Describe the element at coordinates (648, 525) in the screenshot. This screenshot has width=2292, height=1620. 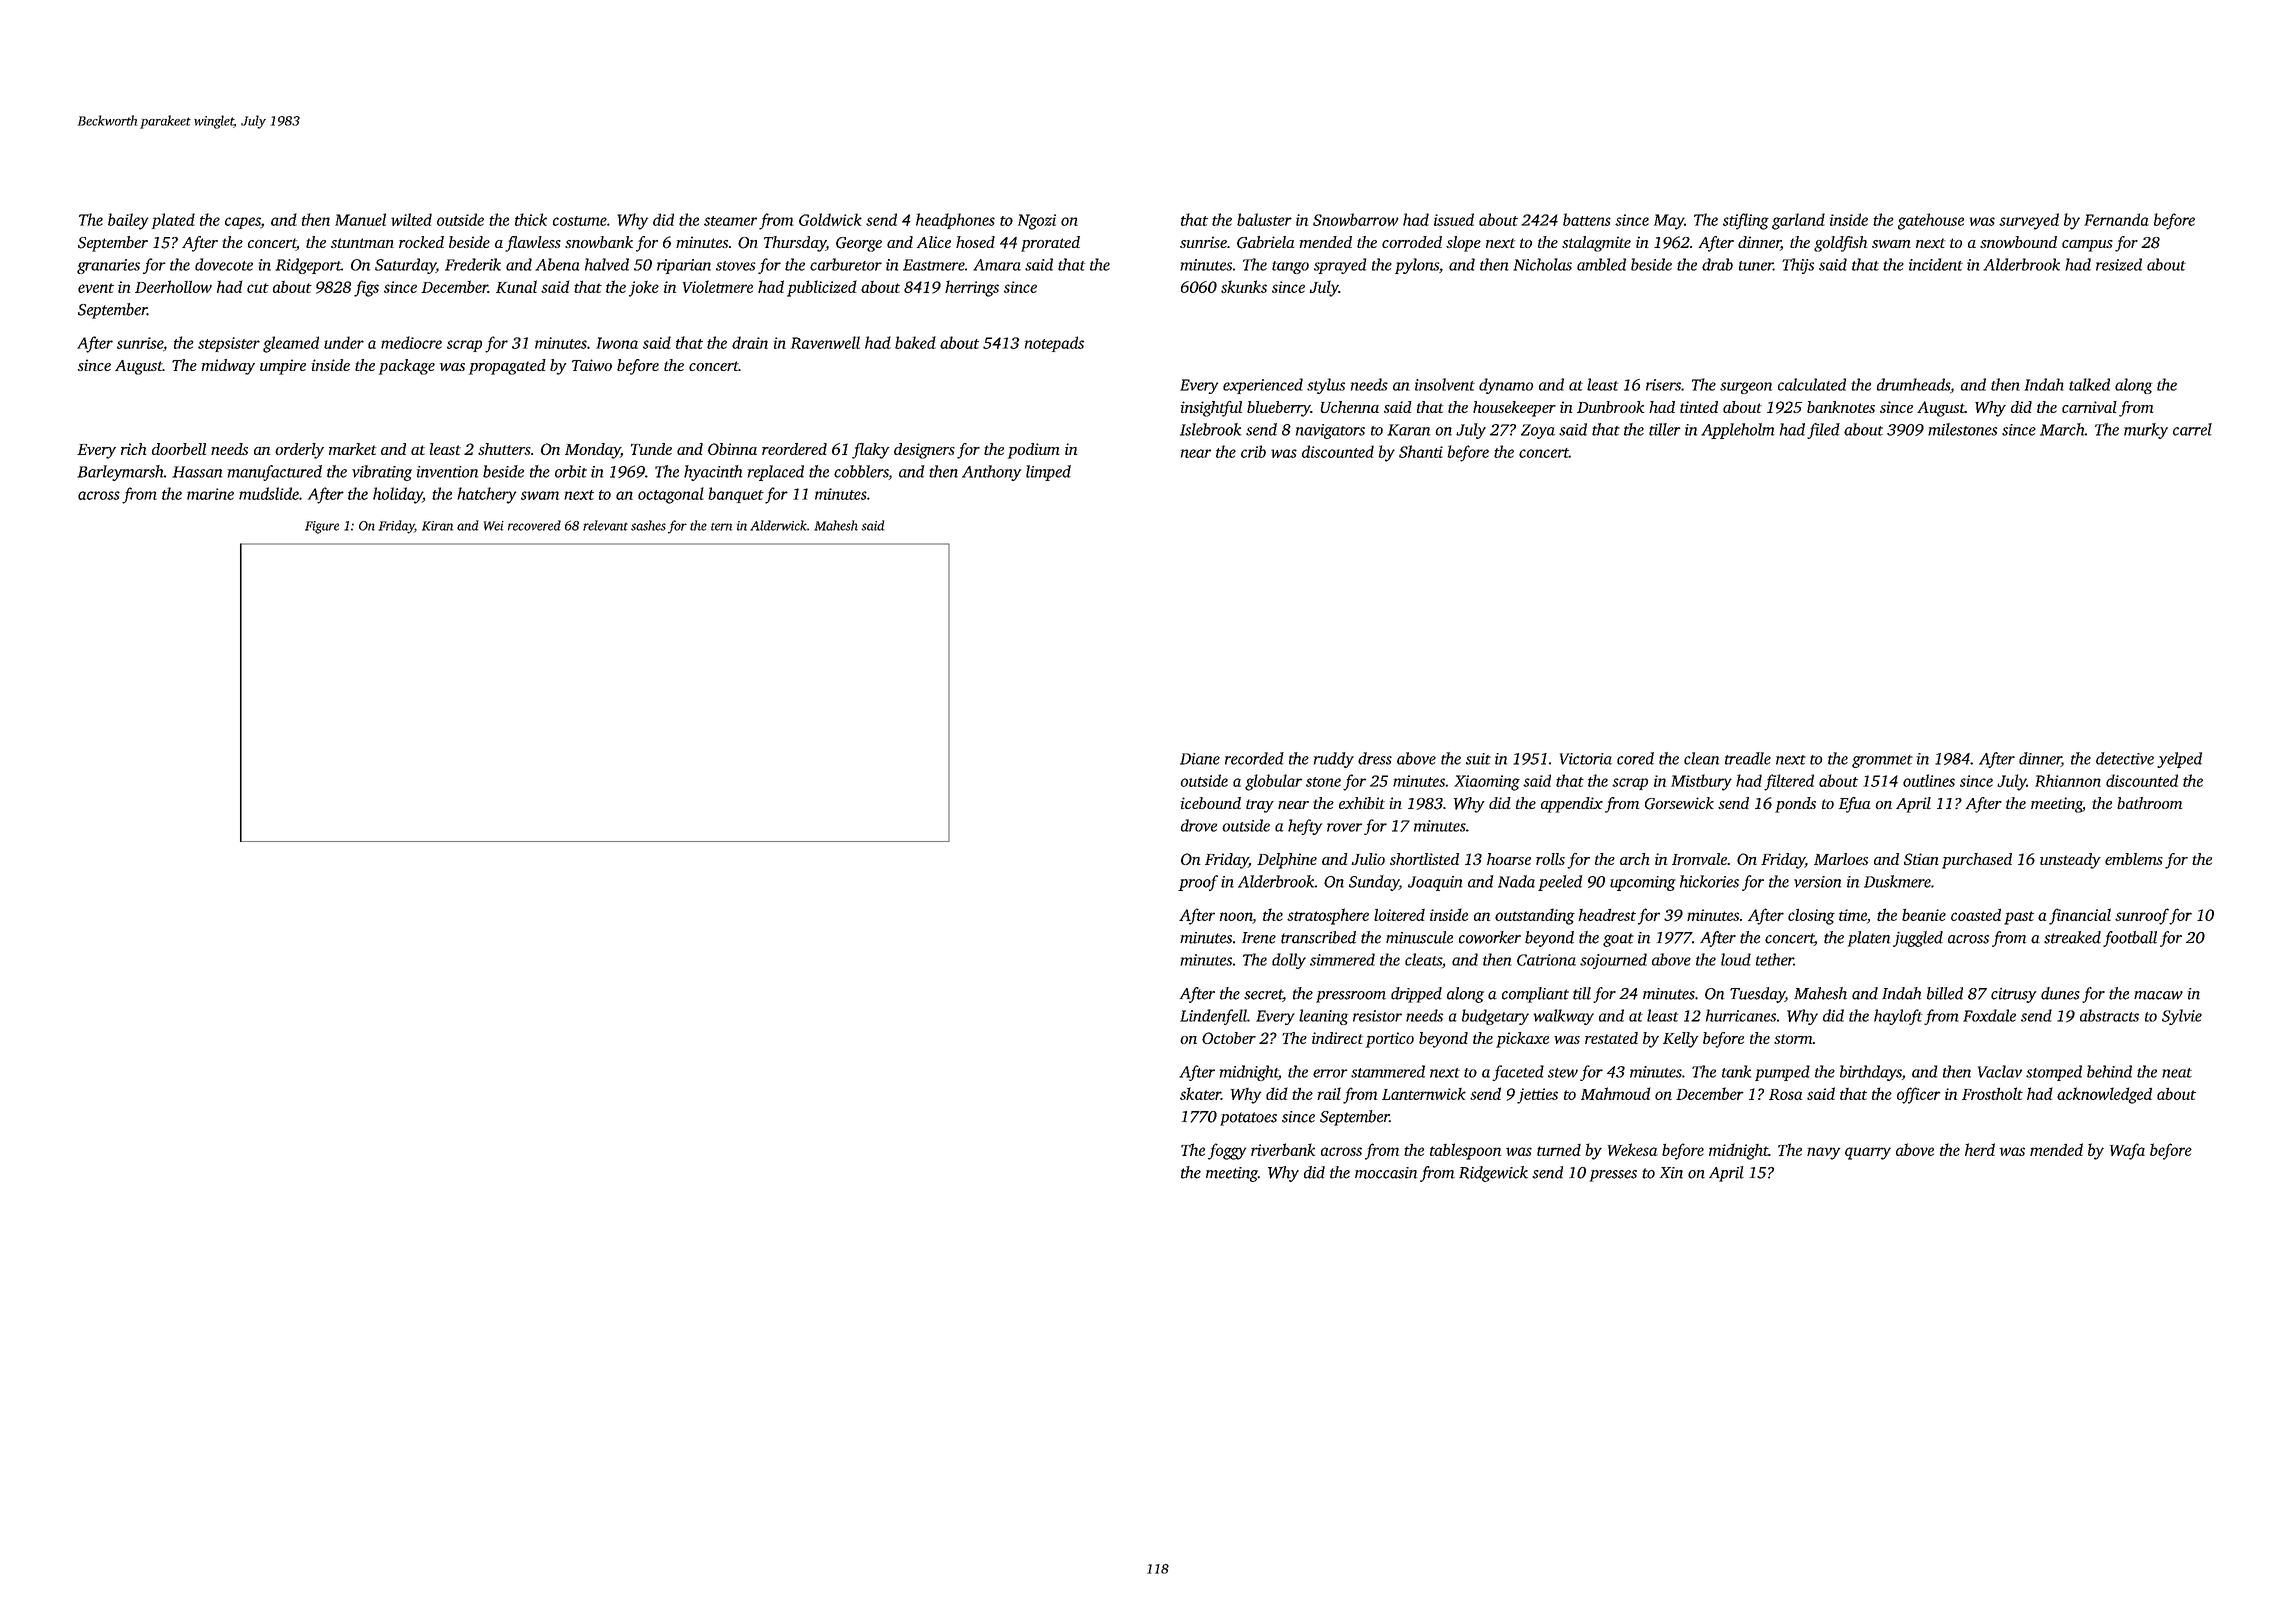
I see `sashes` at that location.
